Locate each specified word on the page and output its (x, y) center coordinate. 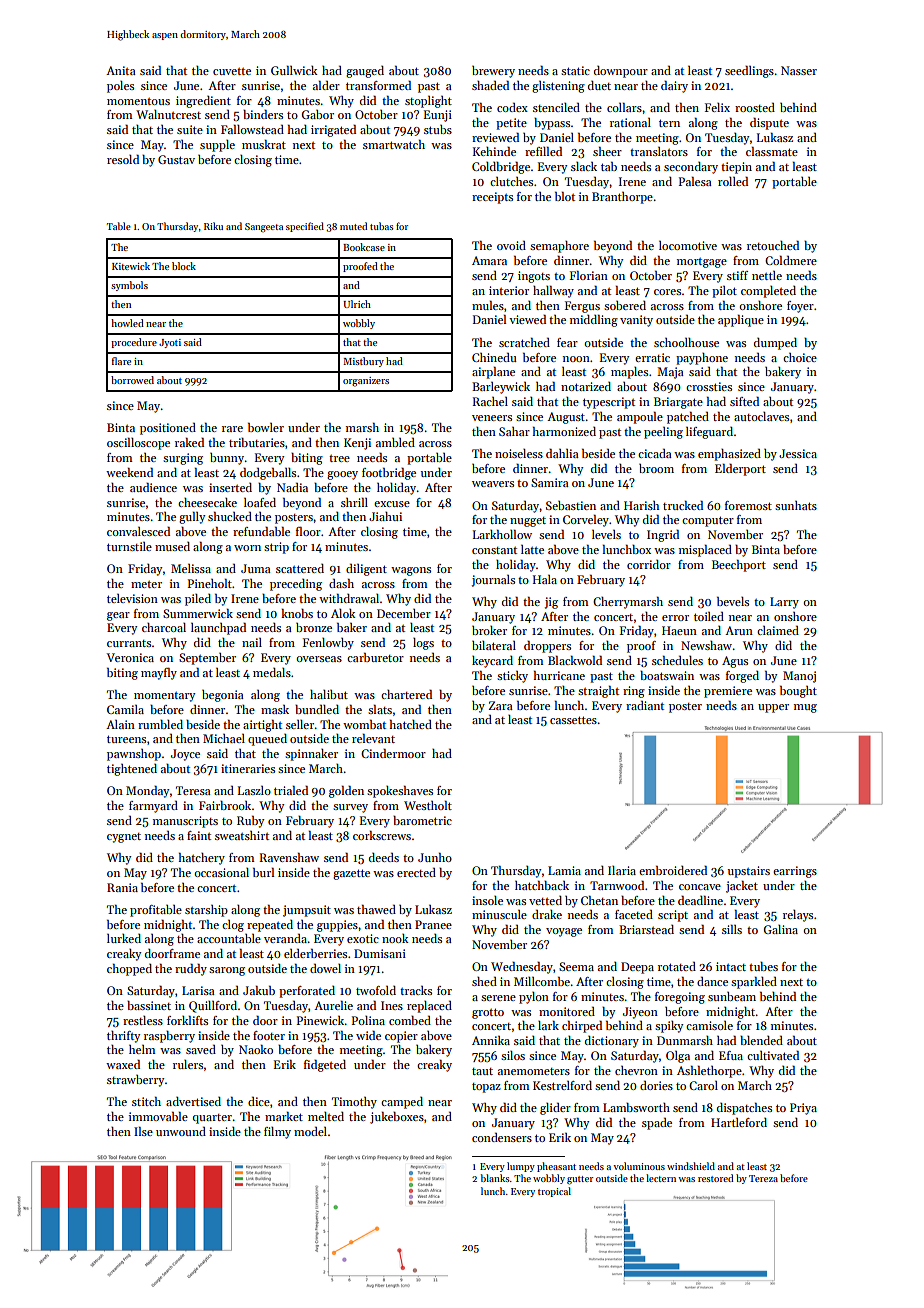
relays (798, 916)
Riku (213, 226)
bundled (317, 709)
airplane (493, 373)
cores (667, 292)
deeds (384, 857)
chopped (129, 970)
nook (395, 938)
